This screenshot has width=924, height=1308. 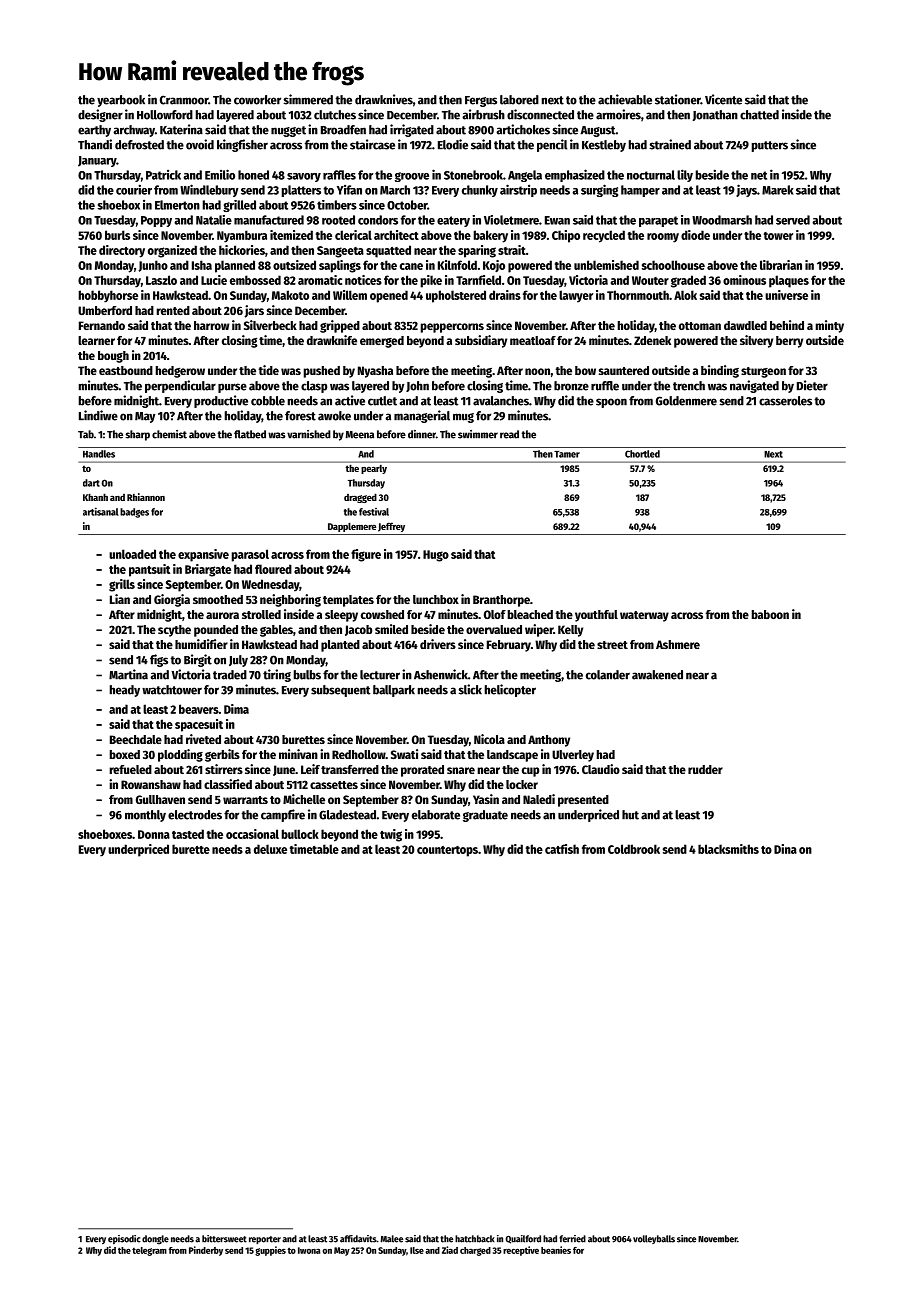 What do you see at coordinates (552, 145) in the screenshot?
I see `pencil` at bounding box center [552, 145].
